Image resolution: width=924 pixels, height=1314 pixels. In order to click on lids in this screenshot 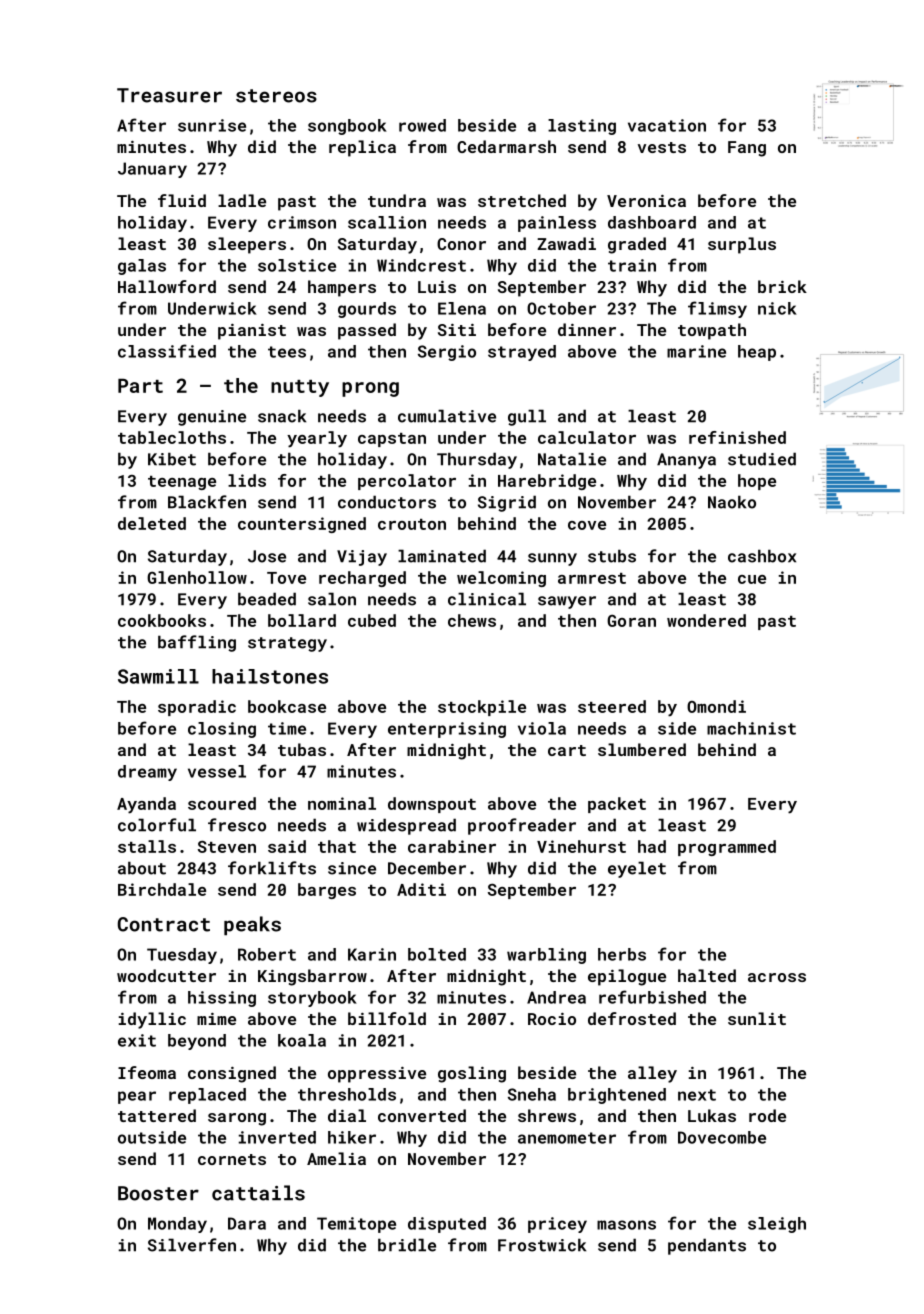, I will do `click(247, 480)`.
